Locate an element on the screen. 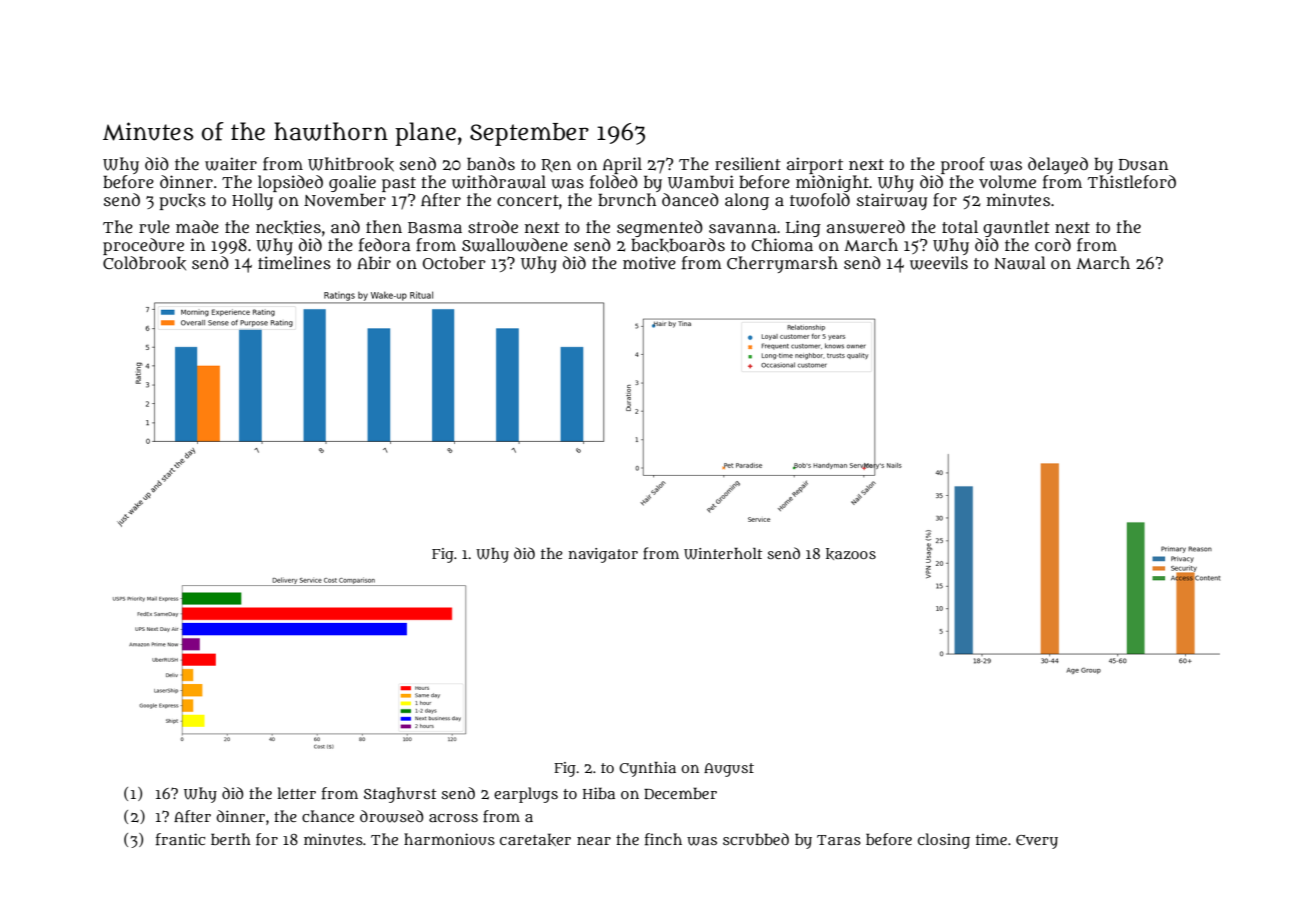 This screenshot has width=1308, height=924. kazoos is located at coordinates (851, 554).
